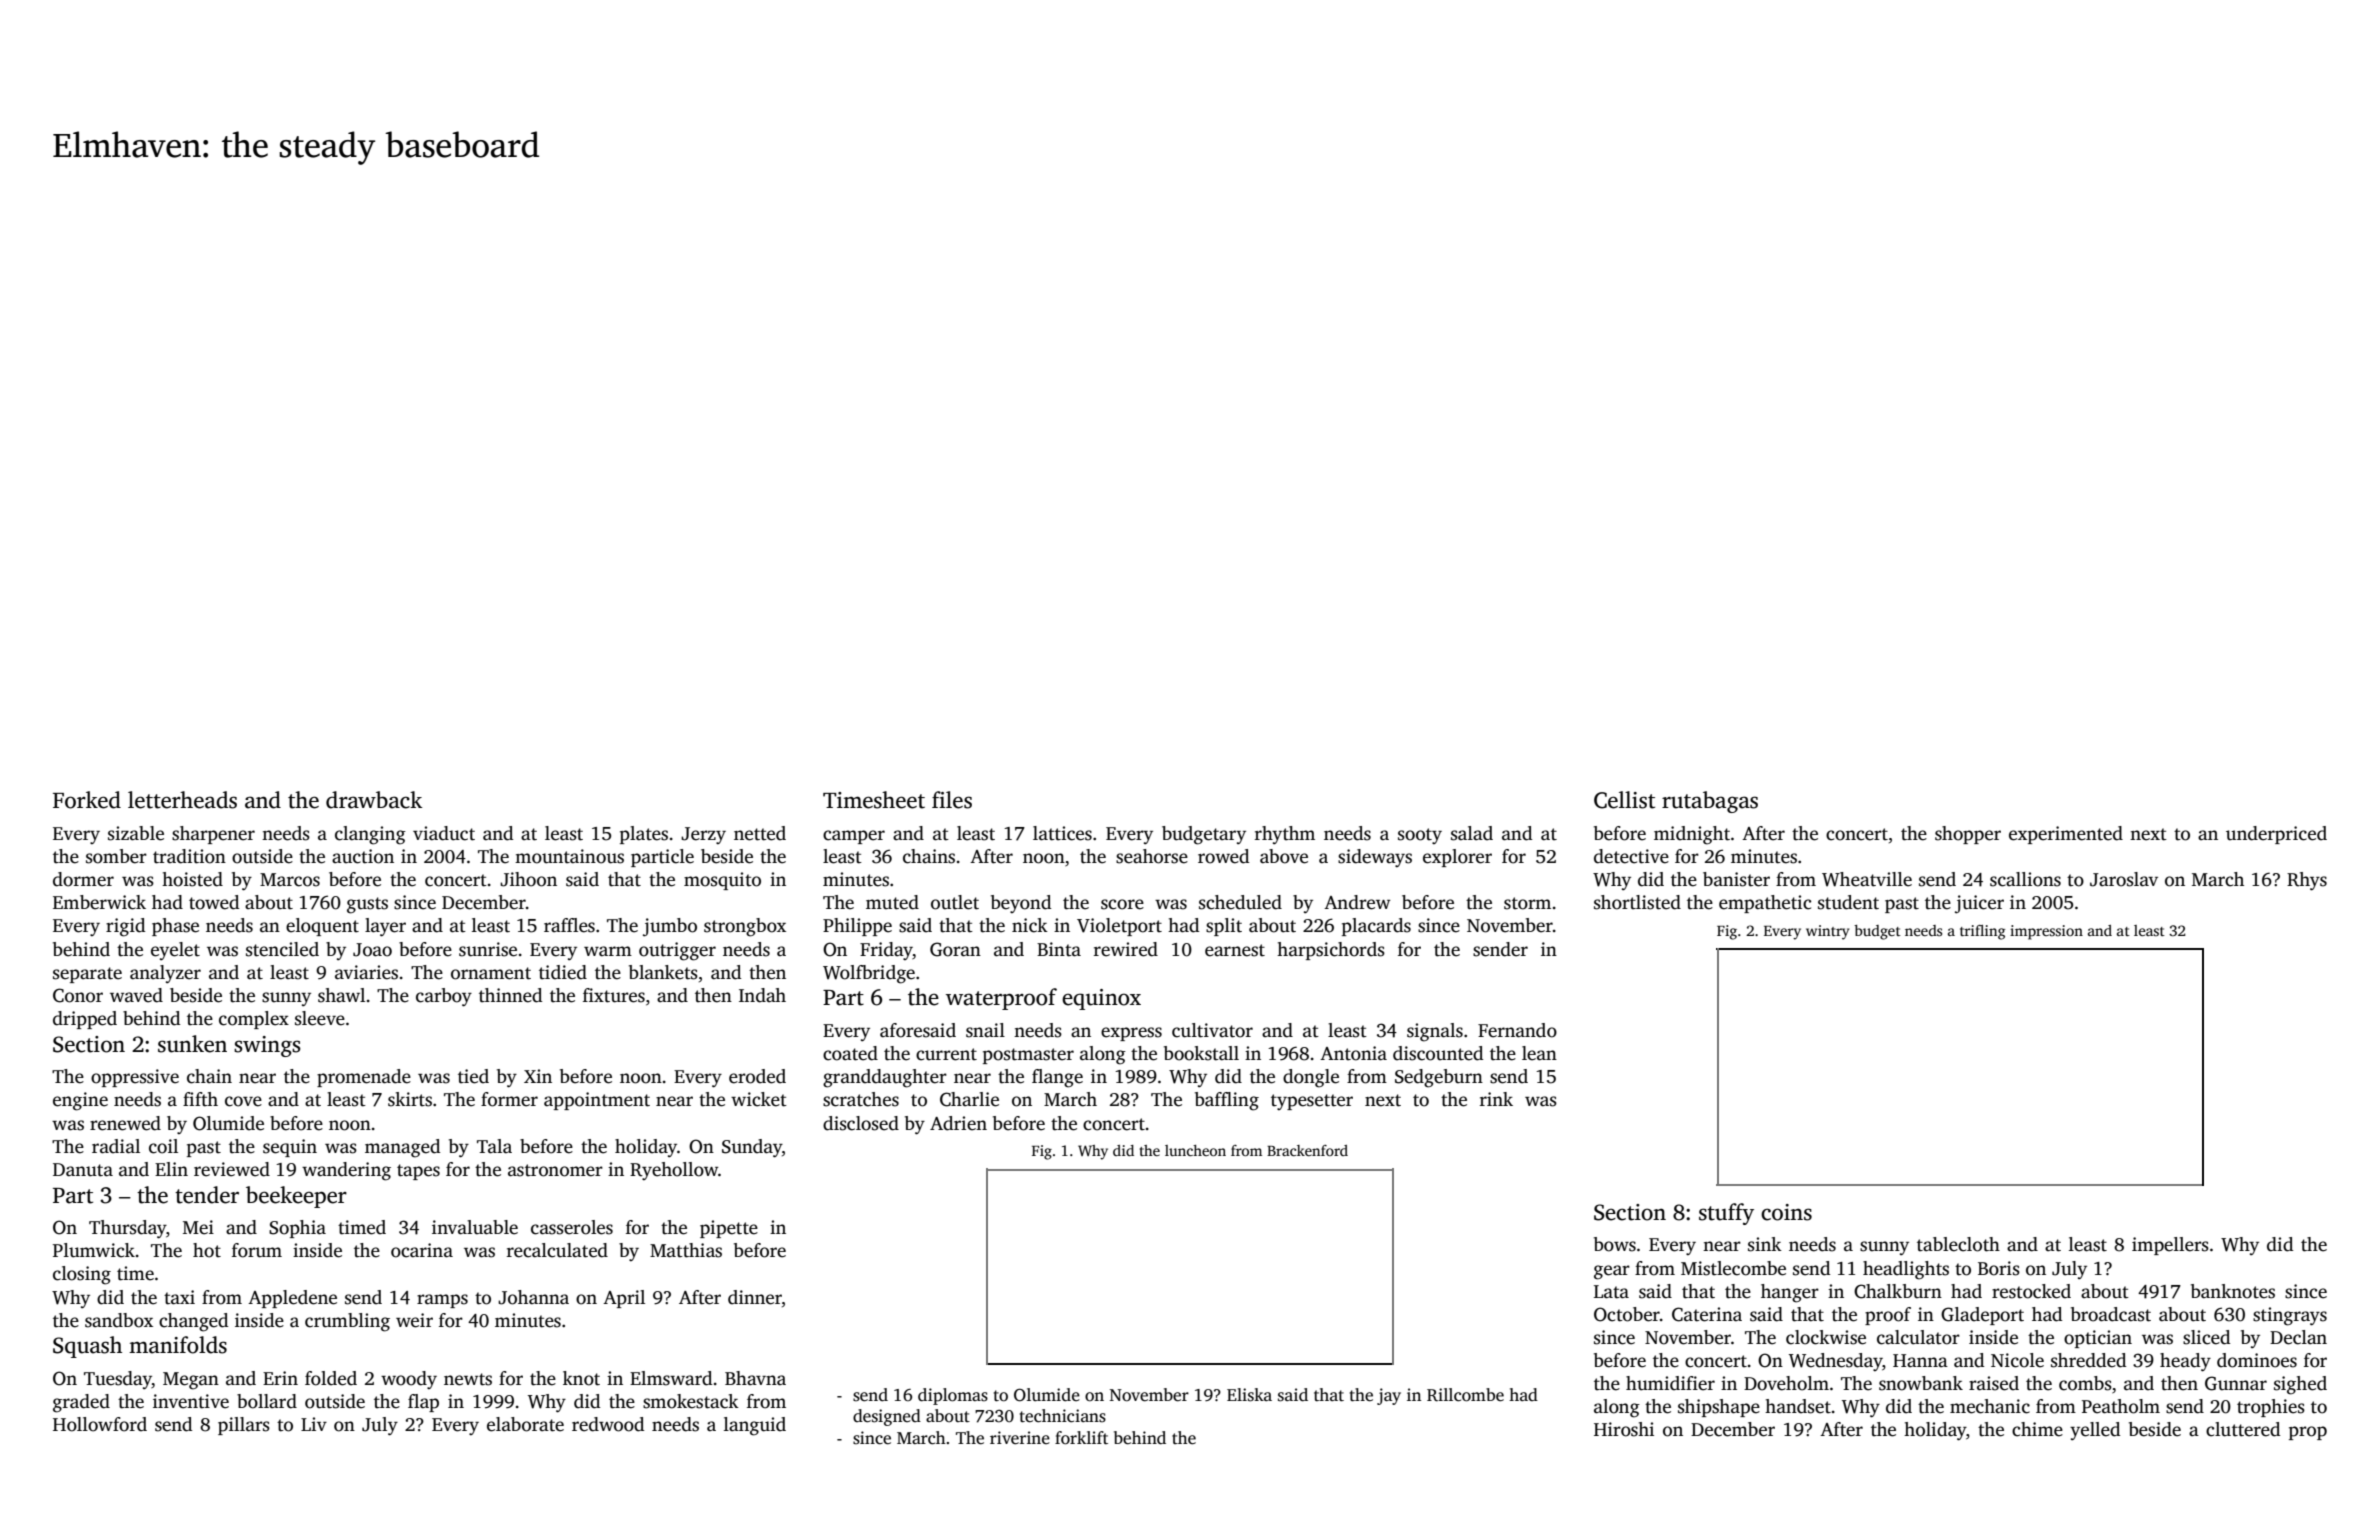 The height and width of the screenshot is (1540, 2380). What do you see at coordinates (722, 881) in the screenshot?
I see `mosquito` at bounding box center [722, 881].
